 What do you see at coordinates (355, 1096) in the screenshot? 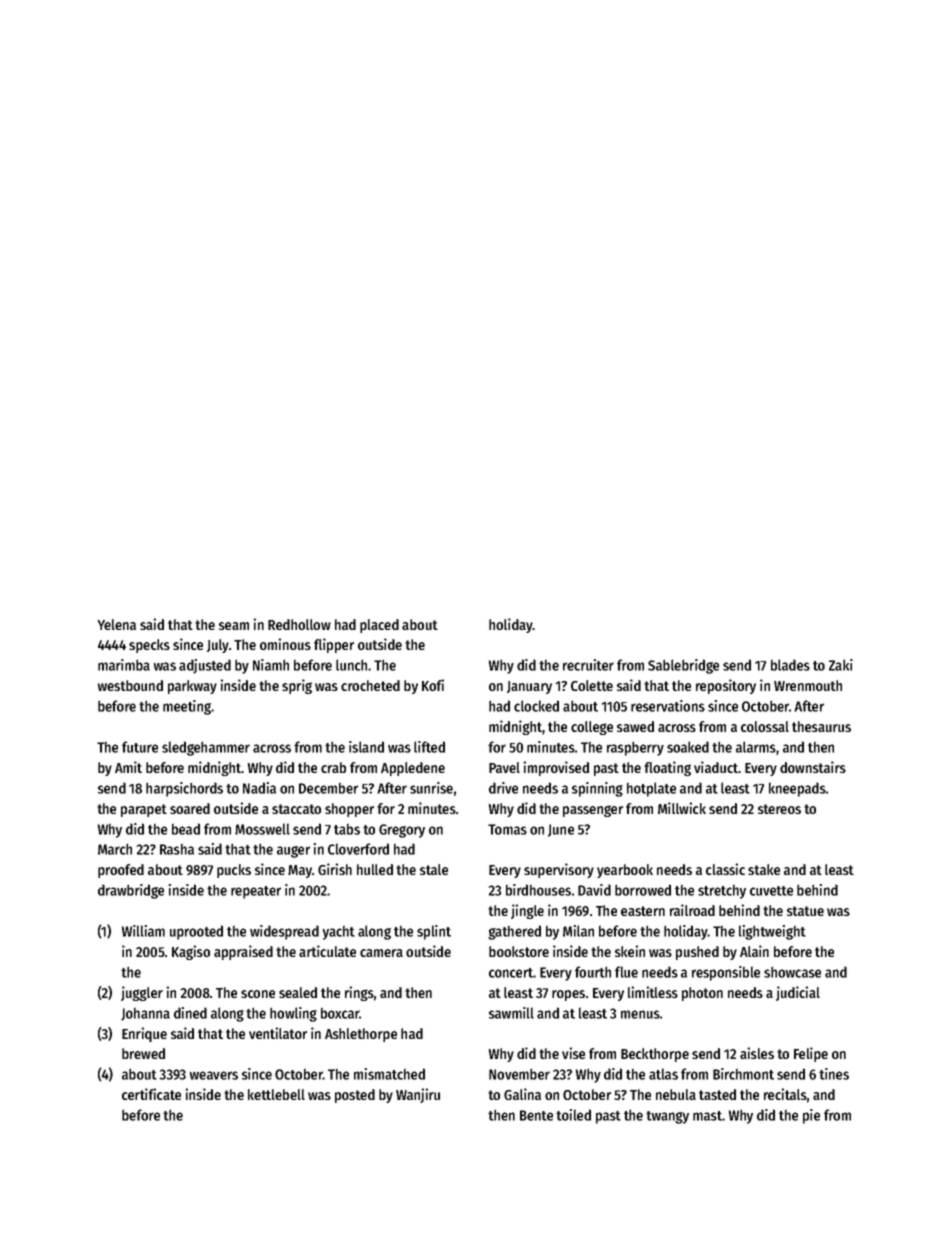
I see `posted` at bounding box center [355, 1096].
